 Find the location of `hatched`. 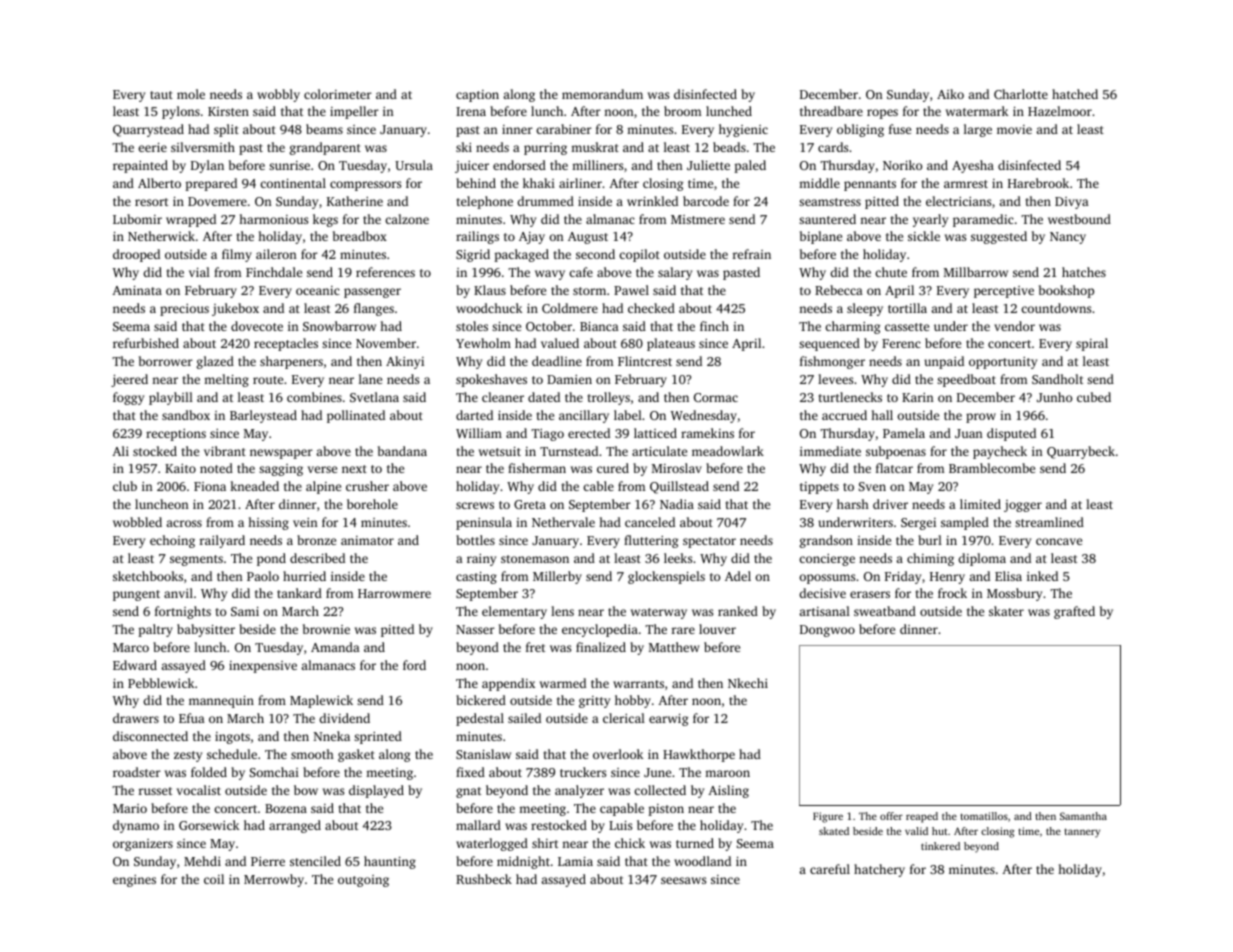

hatched is located at coordinates (1075, 94).
